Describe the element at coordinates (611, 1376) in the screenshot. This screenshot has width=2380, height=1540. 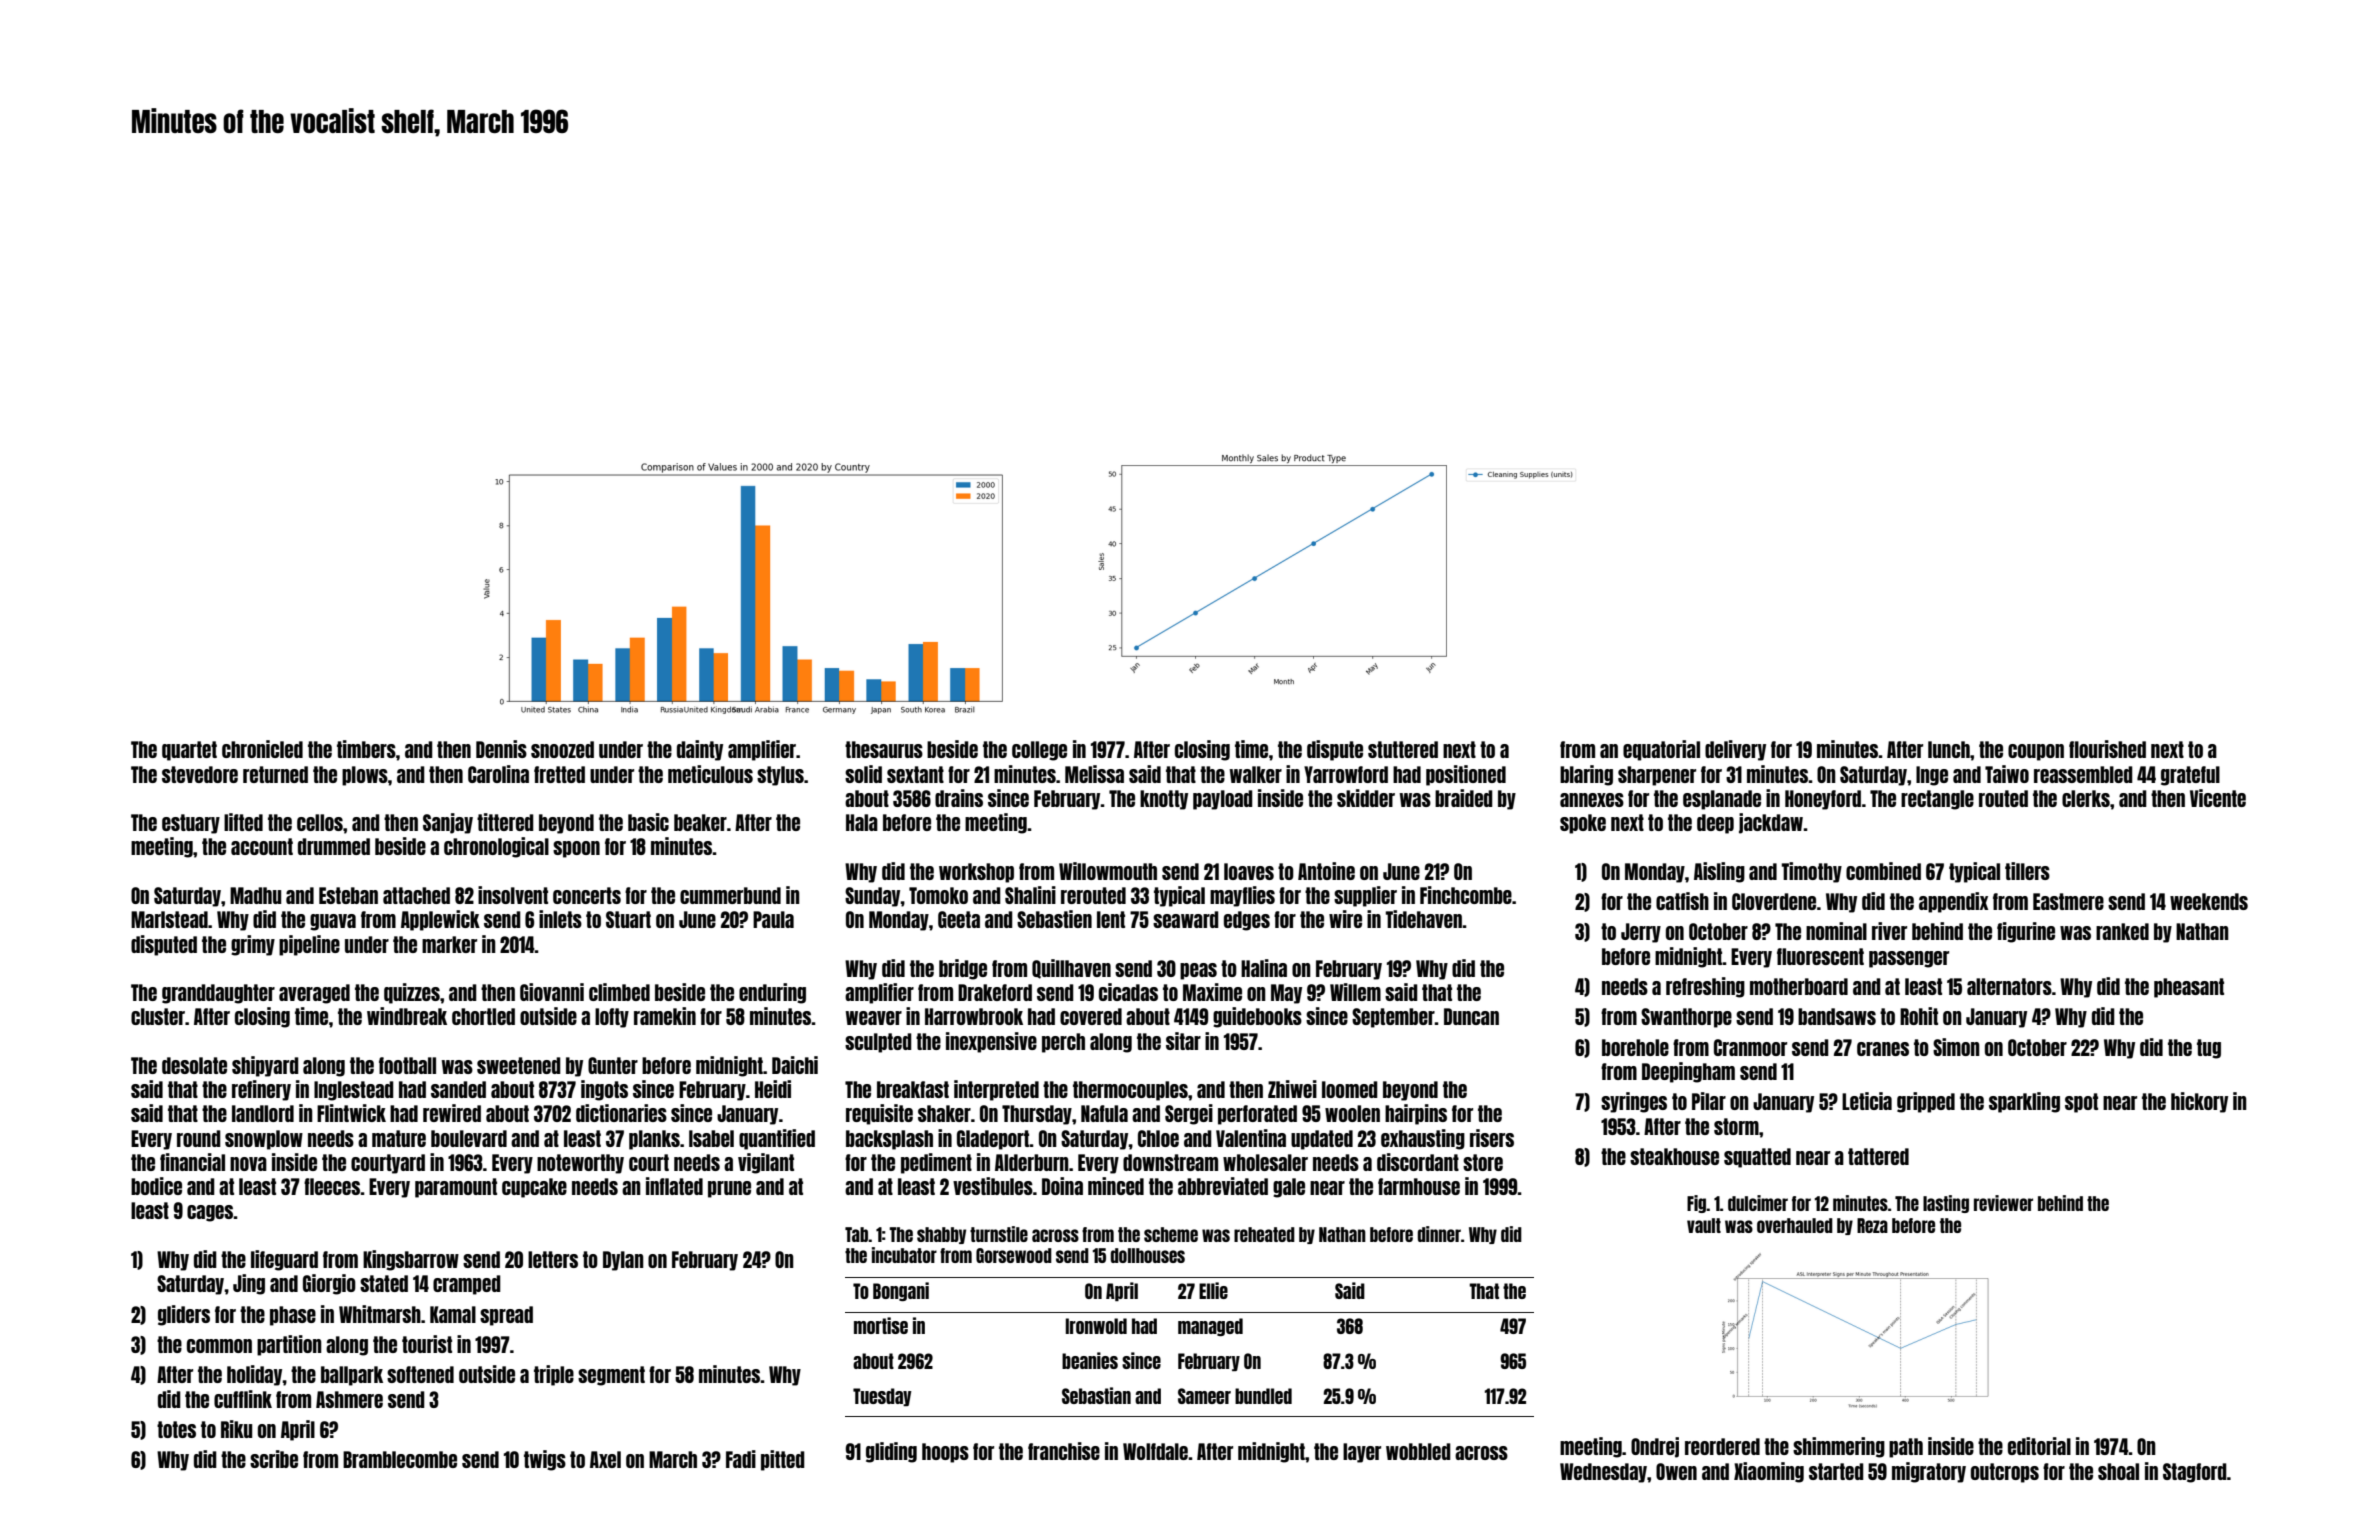
I see `segment` at that location.
